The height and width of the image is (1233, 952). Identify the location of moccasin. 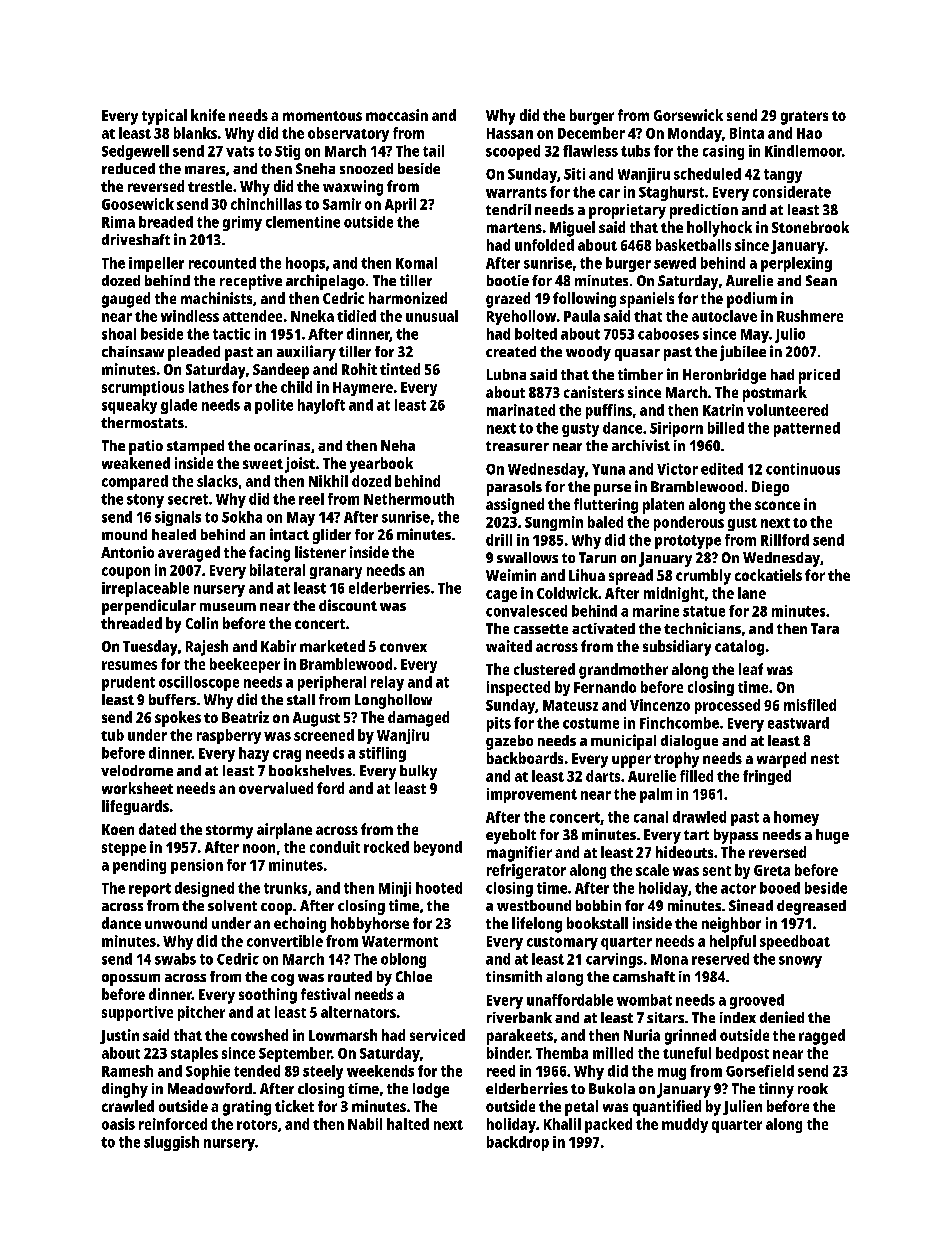
(397, 115).
